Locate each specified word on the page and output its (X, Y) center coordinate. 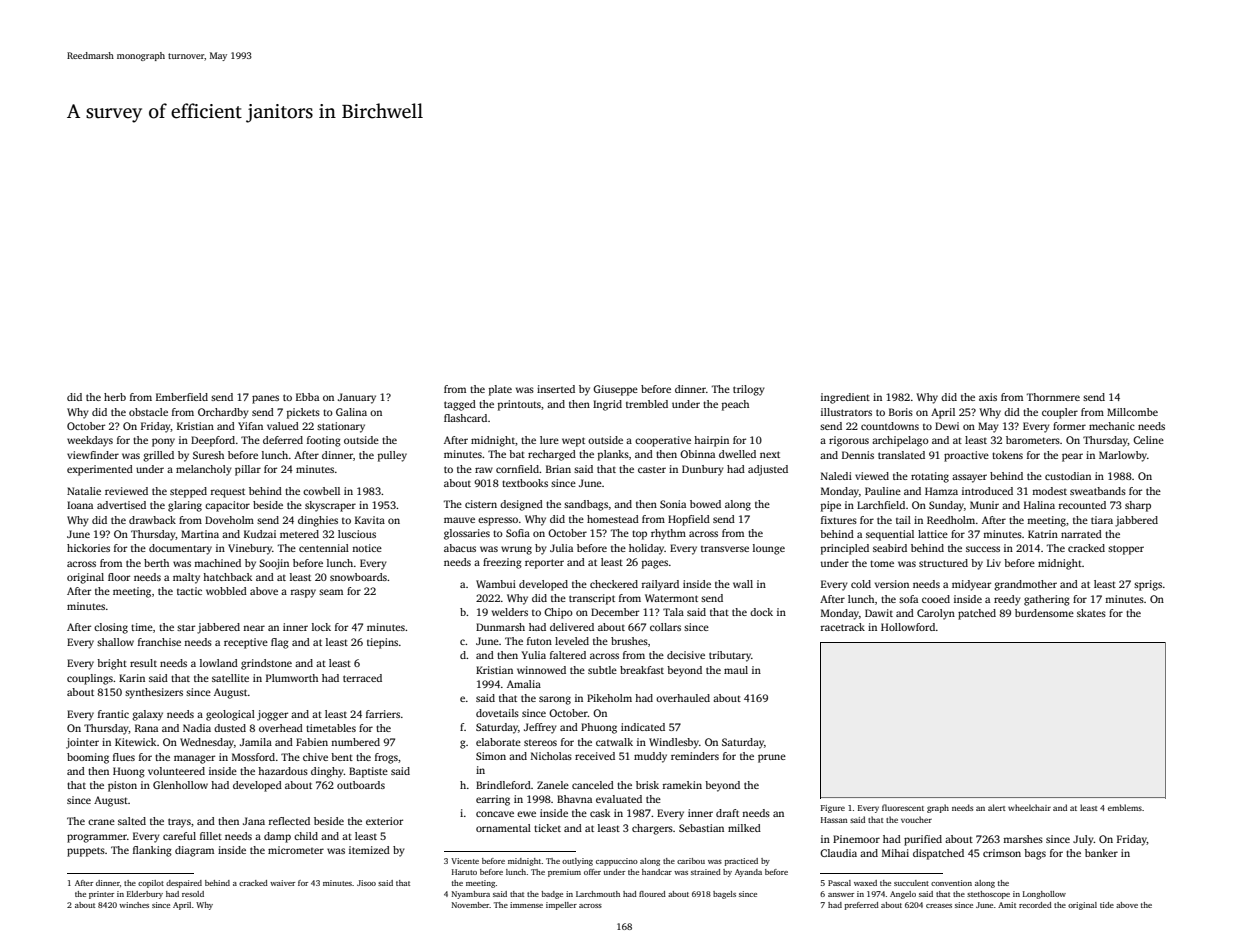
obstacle (148, 412)
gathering (1047, 600)
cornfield (517, 469)
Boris (901, 412)
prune (772, 758)
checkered (614, 584)
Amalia (524, 684)
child (306, 836)
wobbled (226, 591)
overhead (281, 728)
